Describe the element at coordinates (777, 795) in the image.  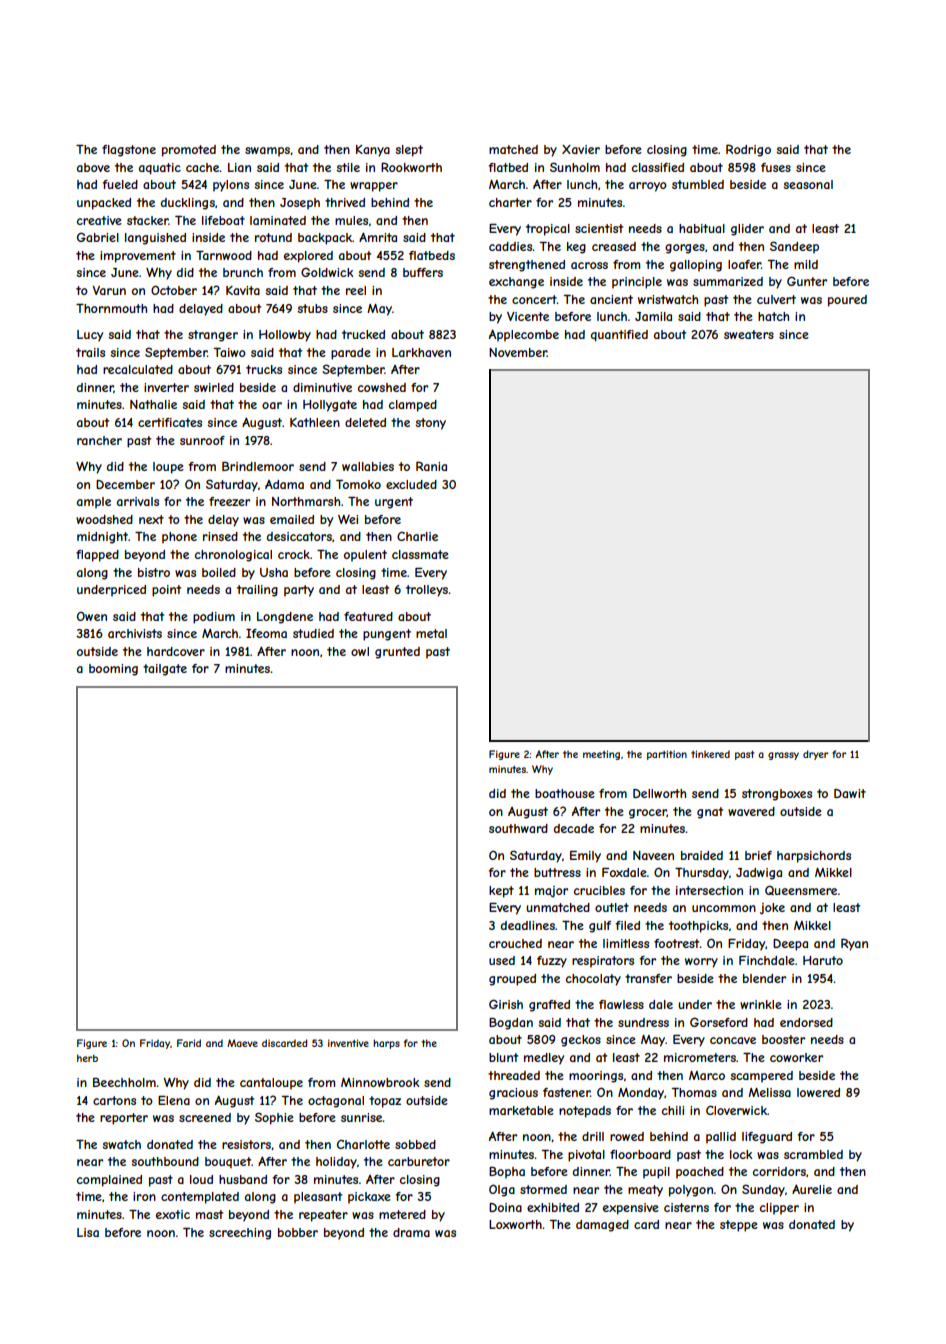
I see `strongboxes` at that location.
